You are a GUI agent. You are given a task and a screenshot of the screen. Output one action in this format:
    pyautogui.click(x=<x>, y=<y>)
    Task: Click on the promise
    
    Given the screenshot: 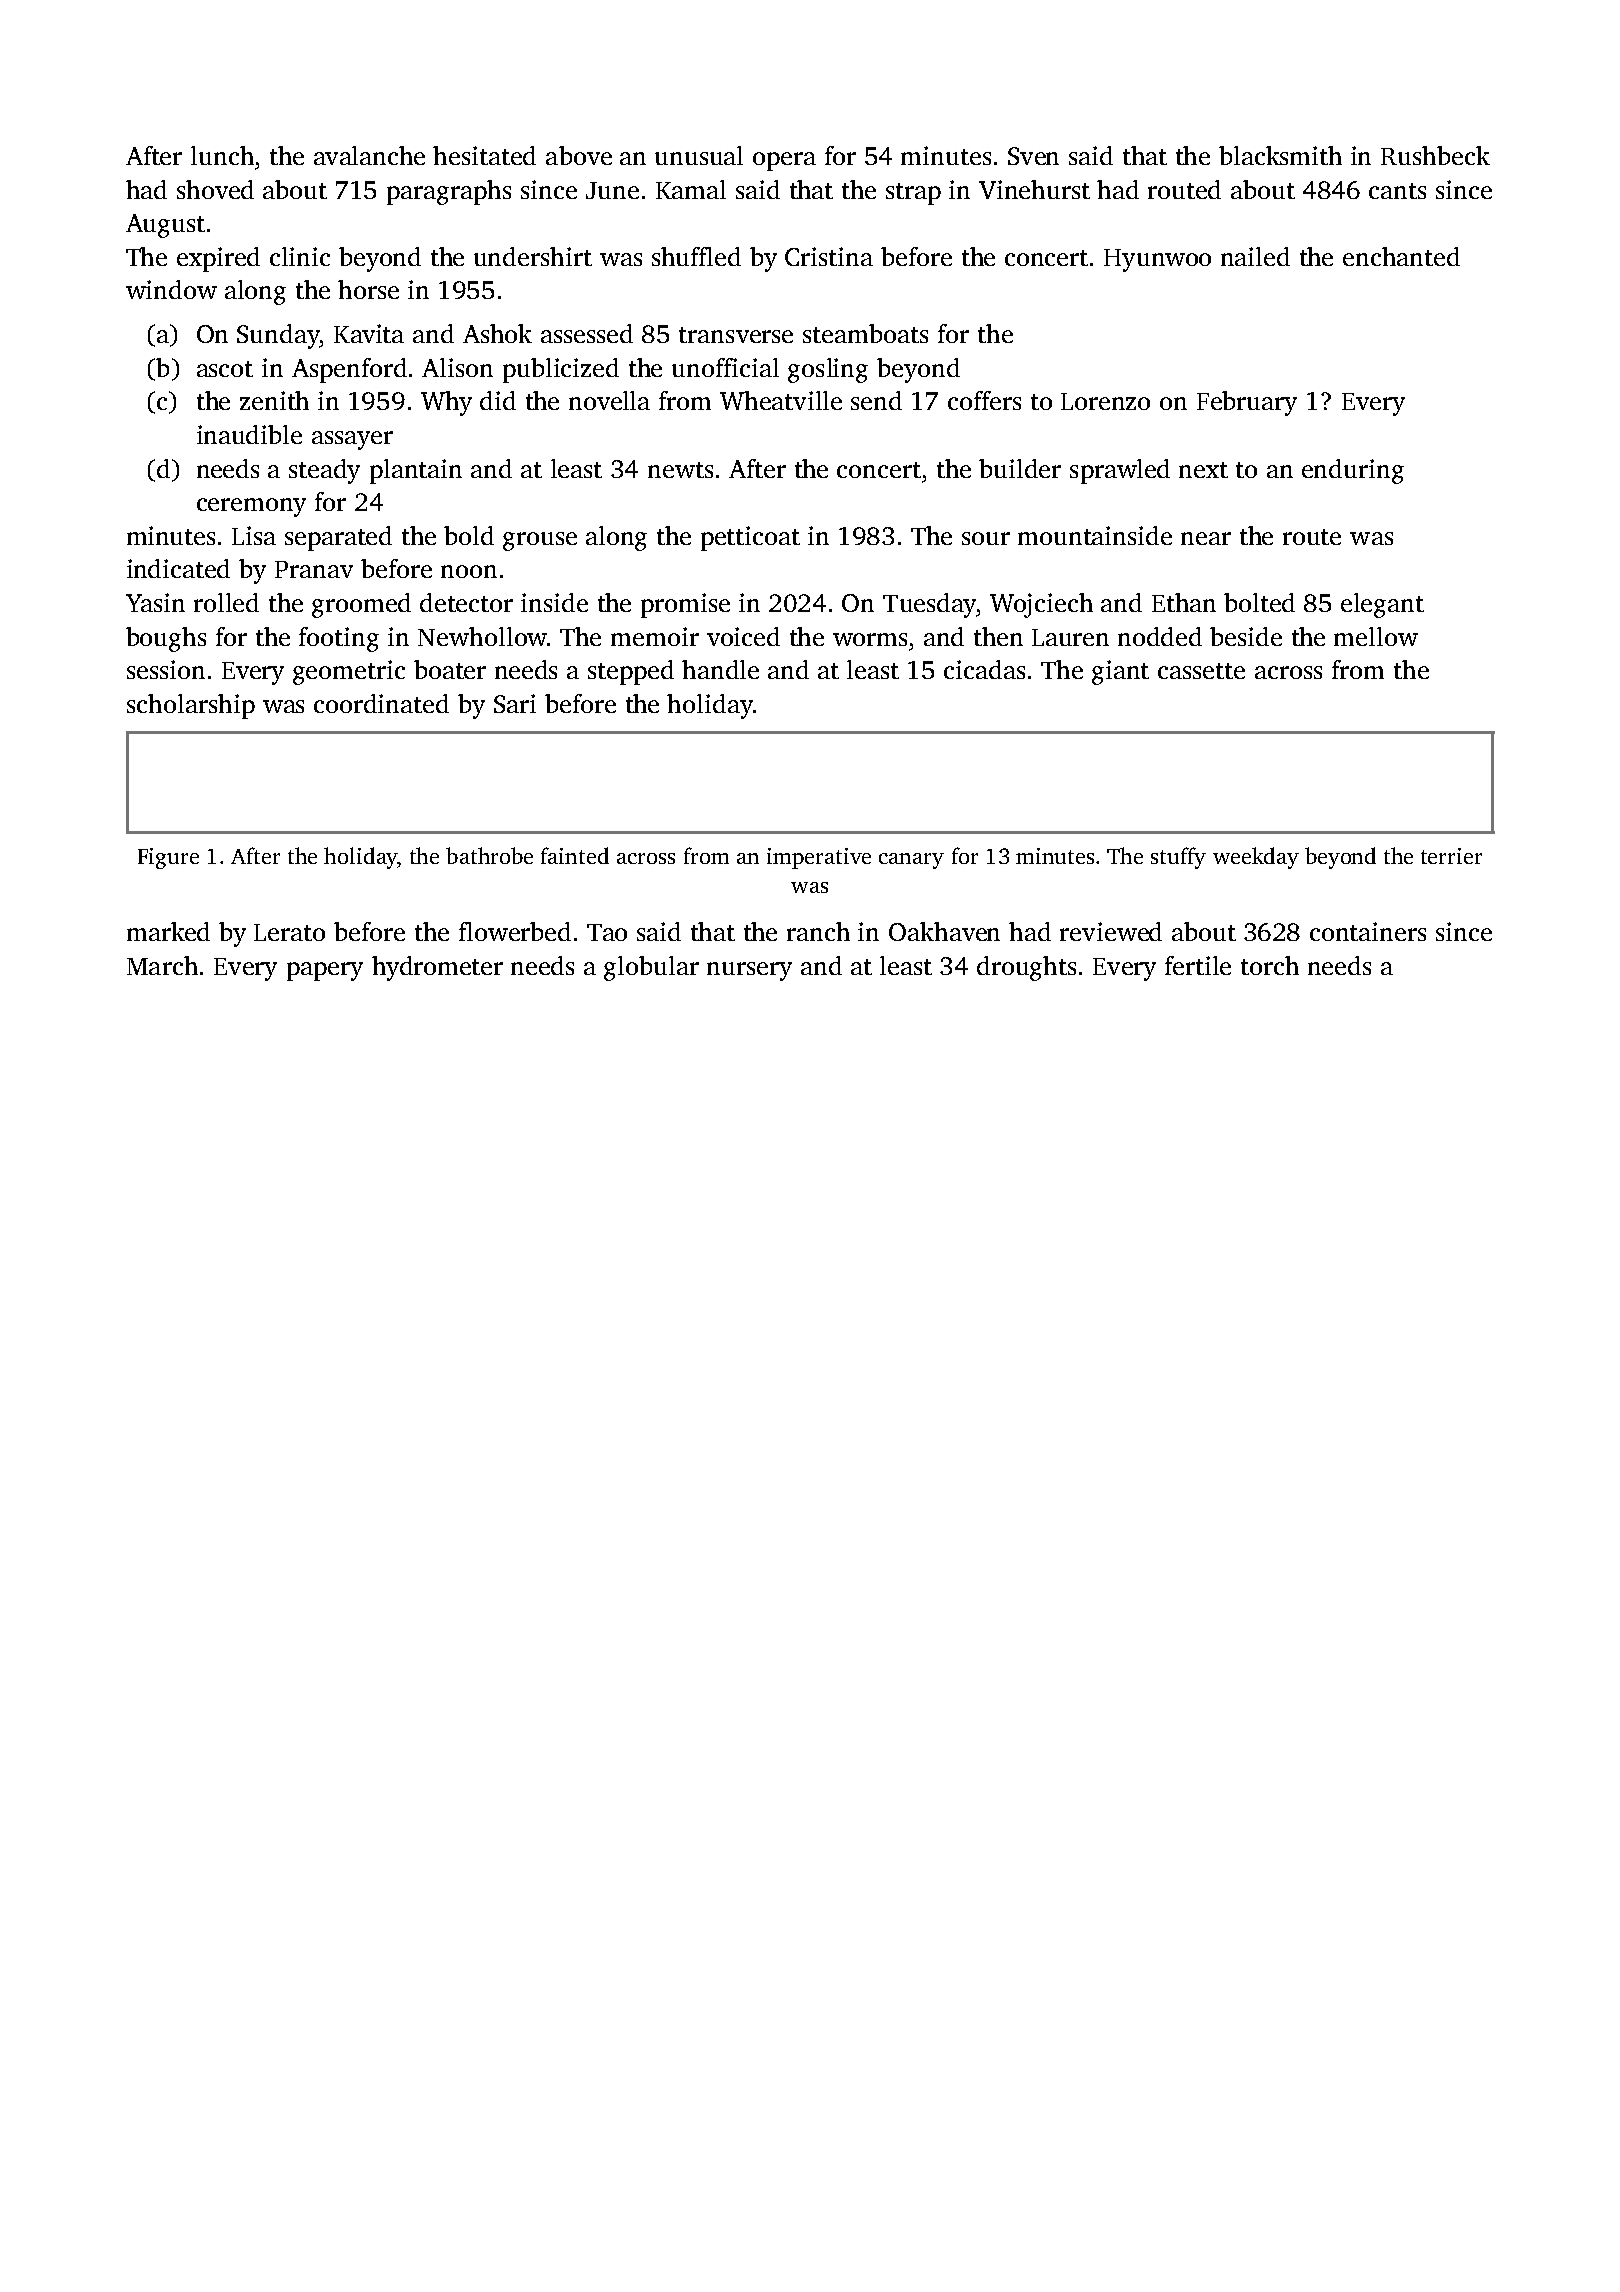 What is the action you would take?
    pyautogui.click(x=685, y=605)
